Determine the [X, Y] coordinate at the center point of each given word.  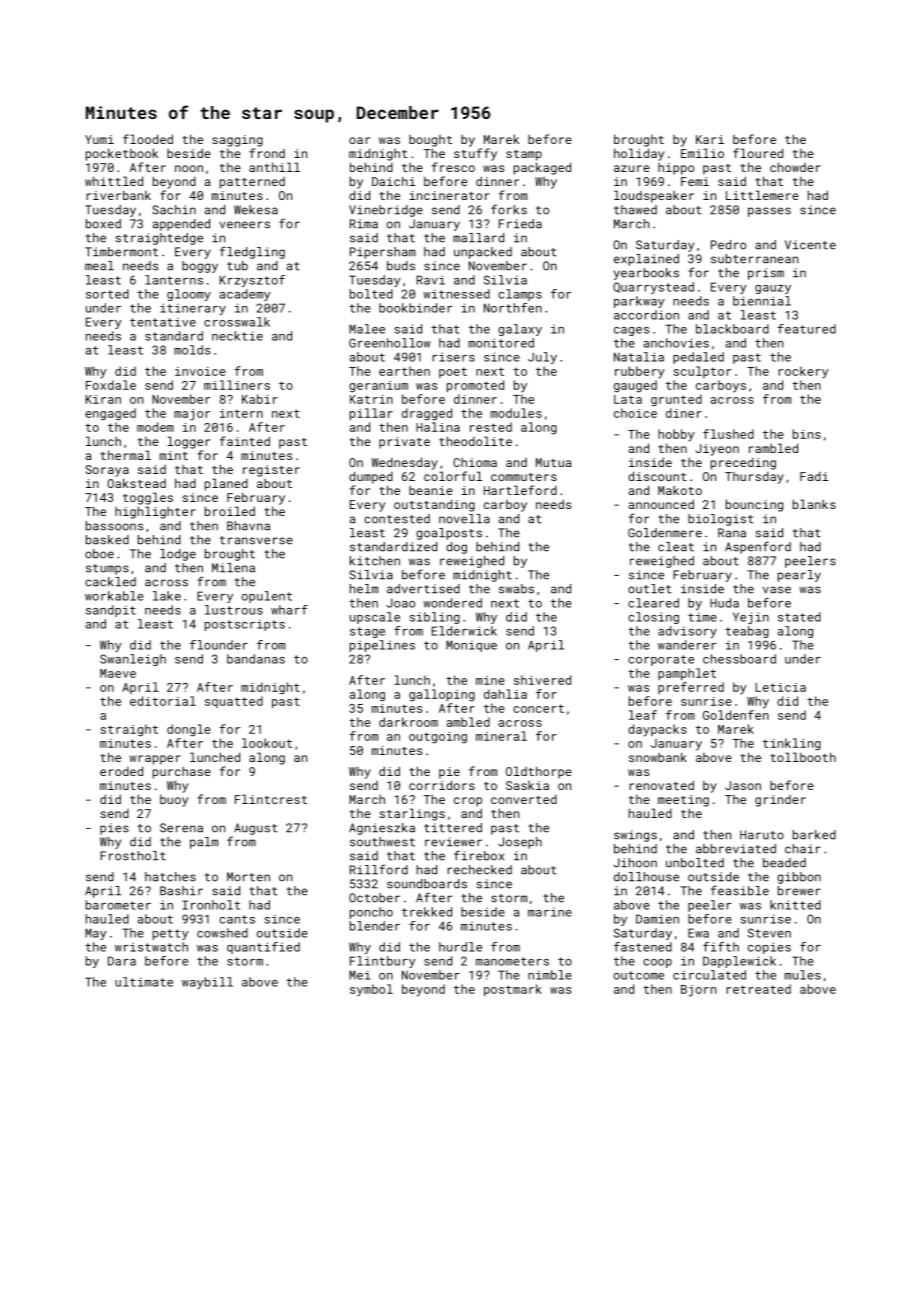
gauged [635, 386]
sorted [107, 294]
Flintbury [383, 962]
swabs [516, 589]
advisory [687, 632]
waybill [207, 983]
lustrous [234, 610]
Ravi [431, 280]
